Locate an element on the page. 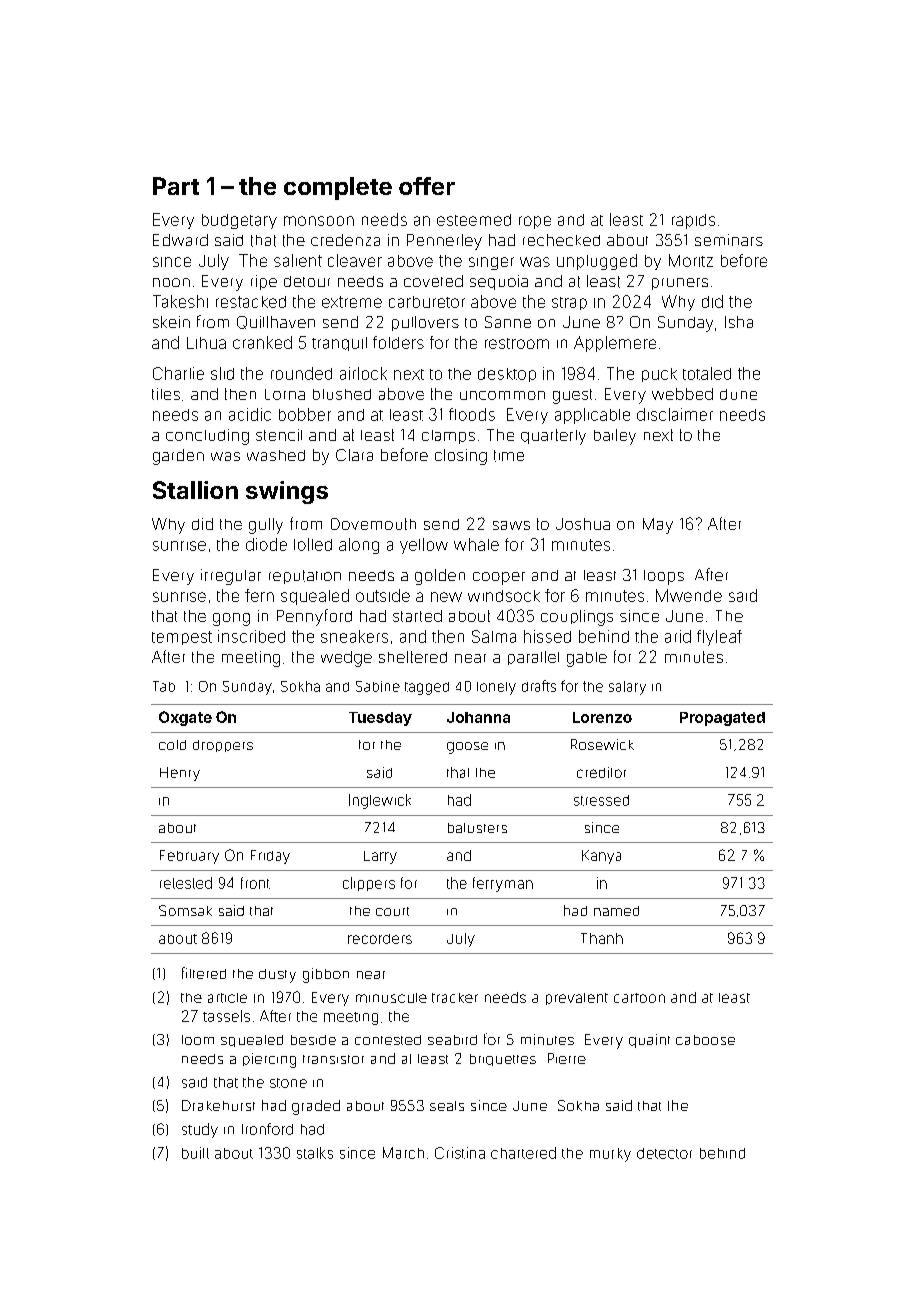  Rosewick is located at coordinates (602, 744).
